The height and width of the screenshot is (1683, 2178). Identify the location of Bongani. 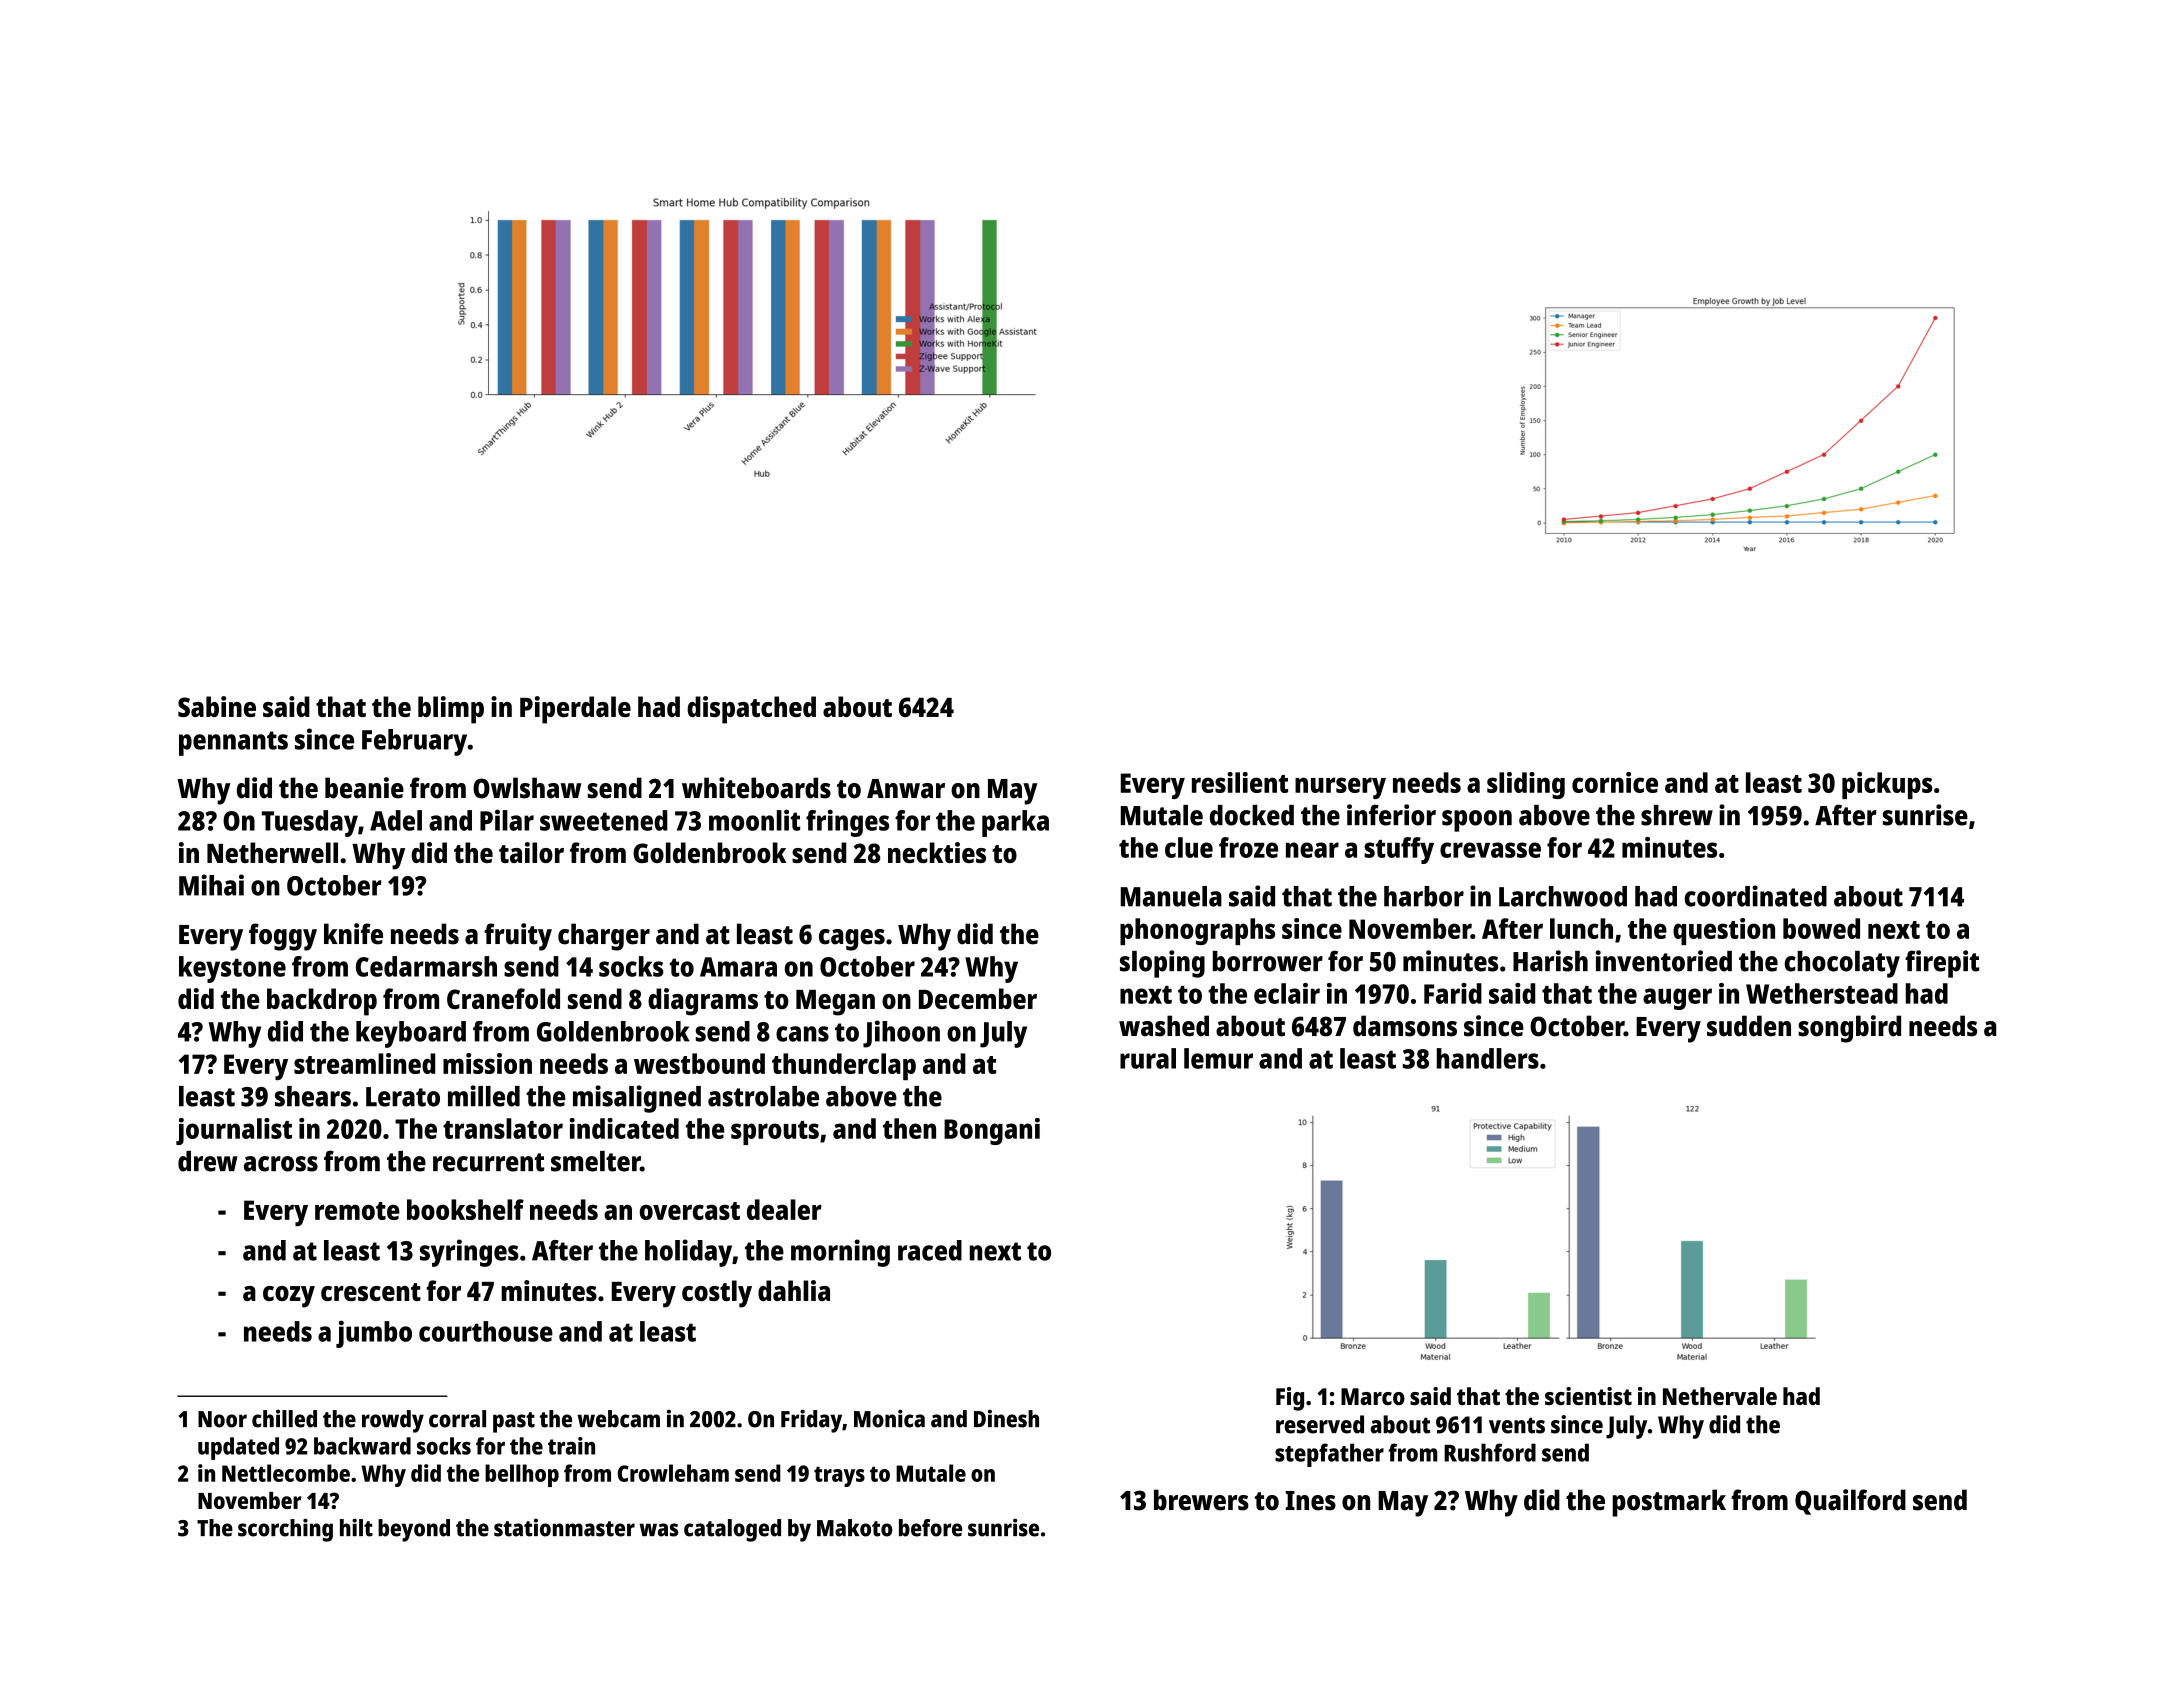
(992, 1131).
